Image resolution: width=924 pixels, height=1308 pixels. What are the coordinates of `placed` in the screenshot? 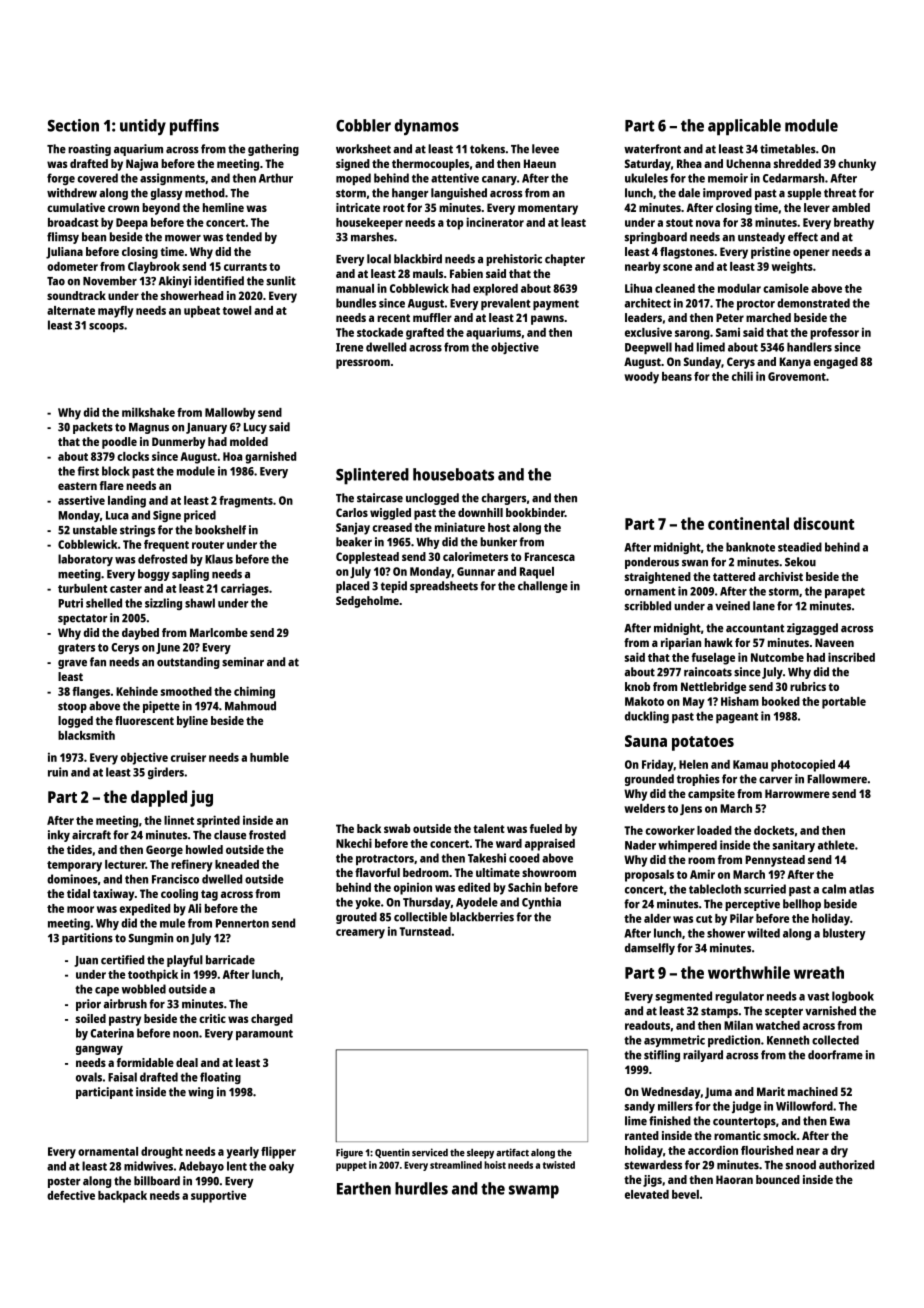 It's located at (352, 587).
